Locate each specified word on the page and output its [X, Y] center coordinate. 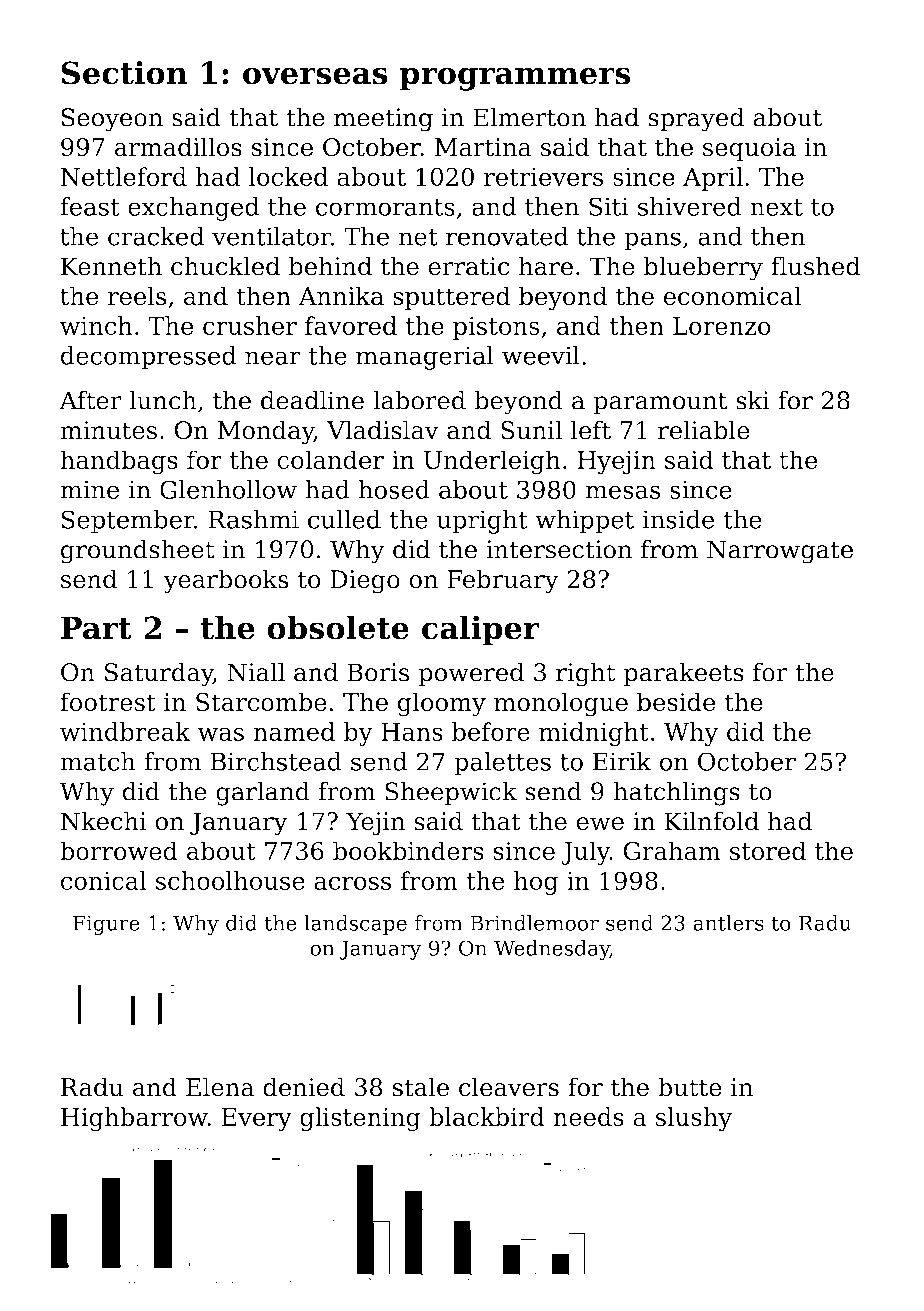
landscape [355, 925]
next [776, 207]
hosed [394, 489]
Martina [483, 147]
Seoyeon [112, 120]
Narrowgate [780, 552]
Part [96, 628]
